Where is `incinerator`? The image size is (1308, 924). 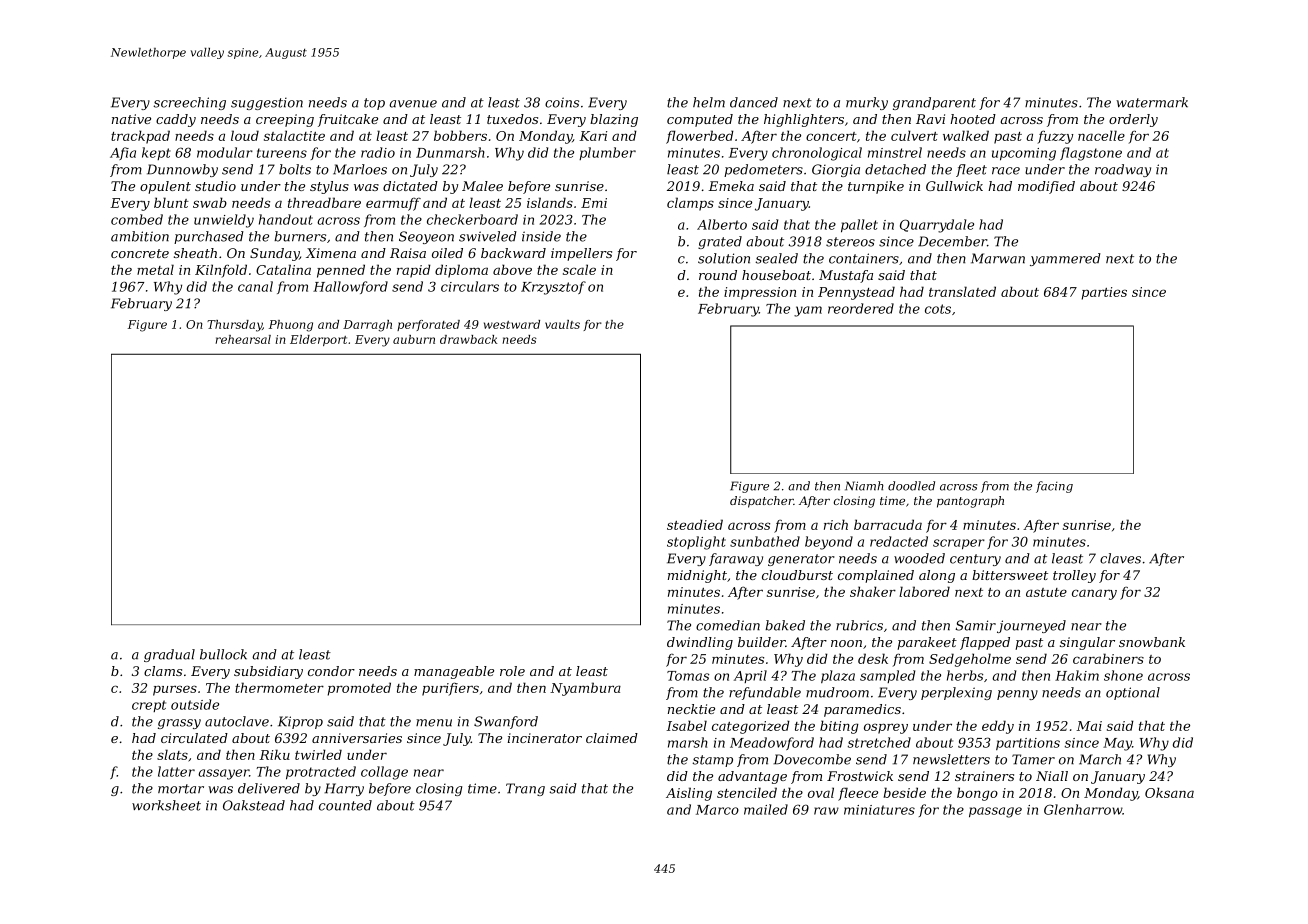
incinerator is located at coordinates (545, 738).
